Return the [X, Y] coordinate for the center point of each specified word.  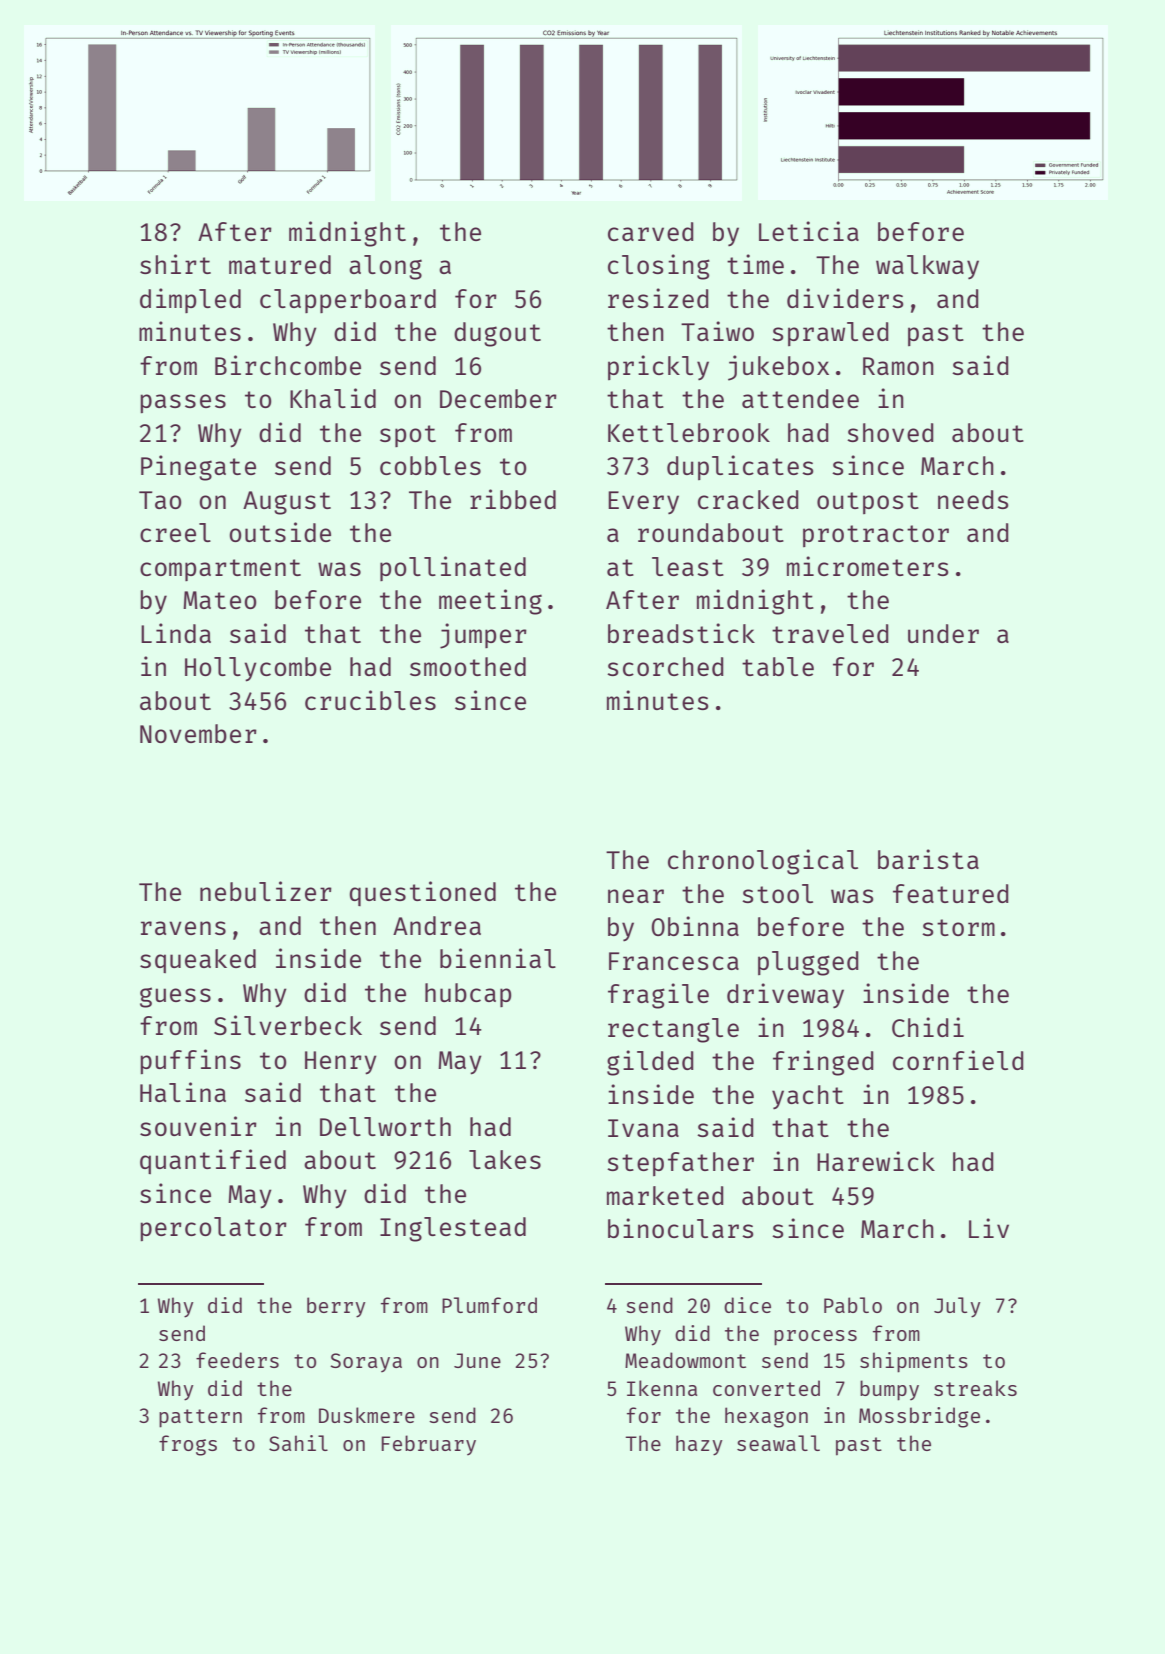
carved [651, 231]
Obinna [695, 926]
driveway [785, 996]
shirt [175, 264]
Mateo [220, 600]
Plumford [489, 1305]
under [943, 633]
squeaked [198, 961]
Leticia [809, 231]
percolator [213, 1229]
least [688, 566]
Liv [989, 1228]
